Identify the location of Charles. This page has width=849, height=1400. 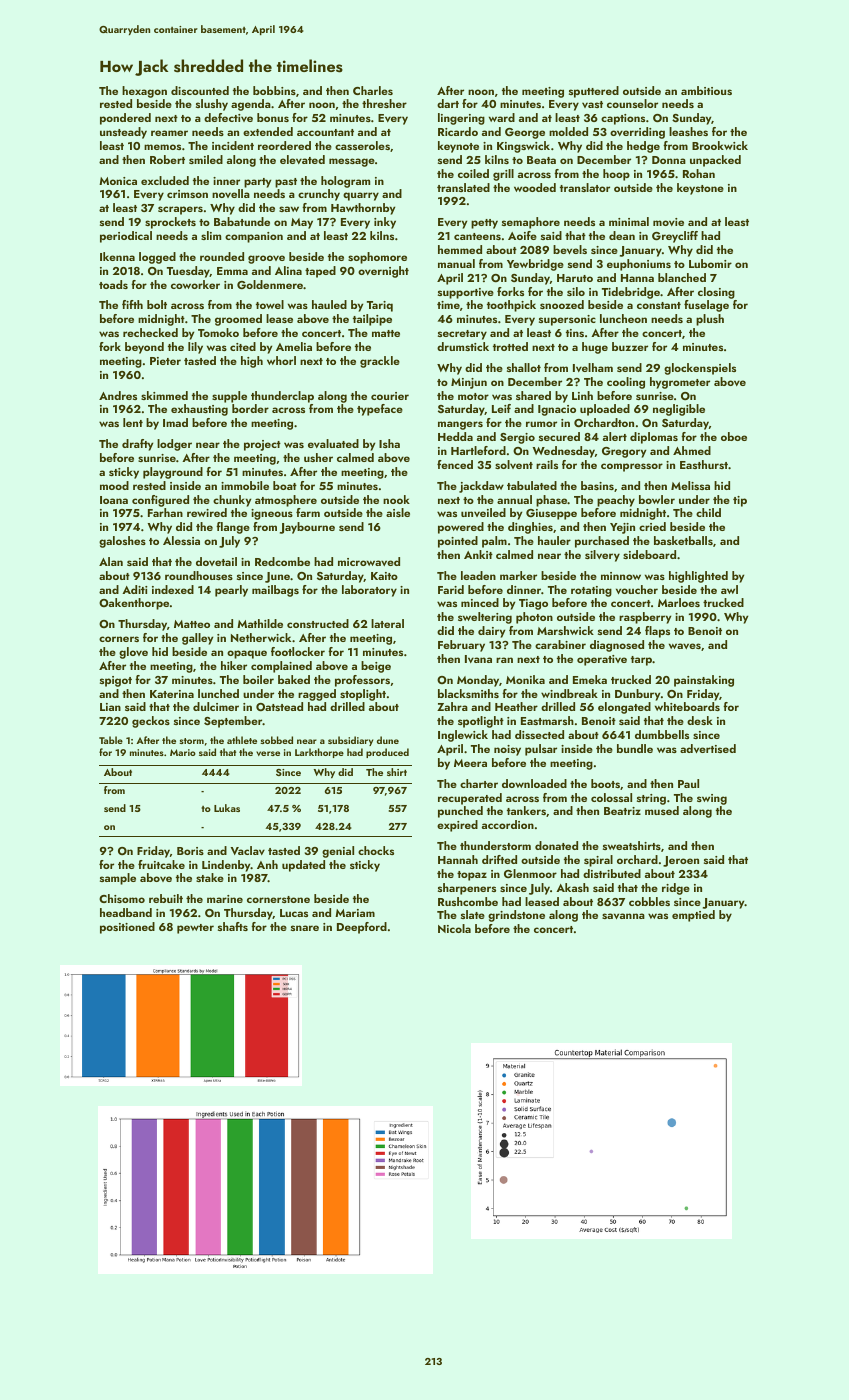
(373, 90).
